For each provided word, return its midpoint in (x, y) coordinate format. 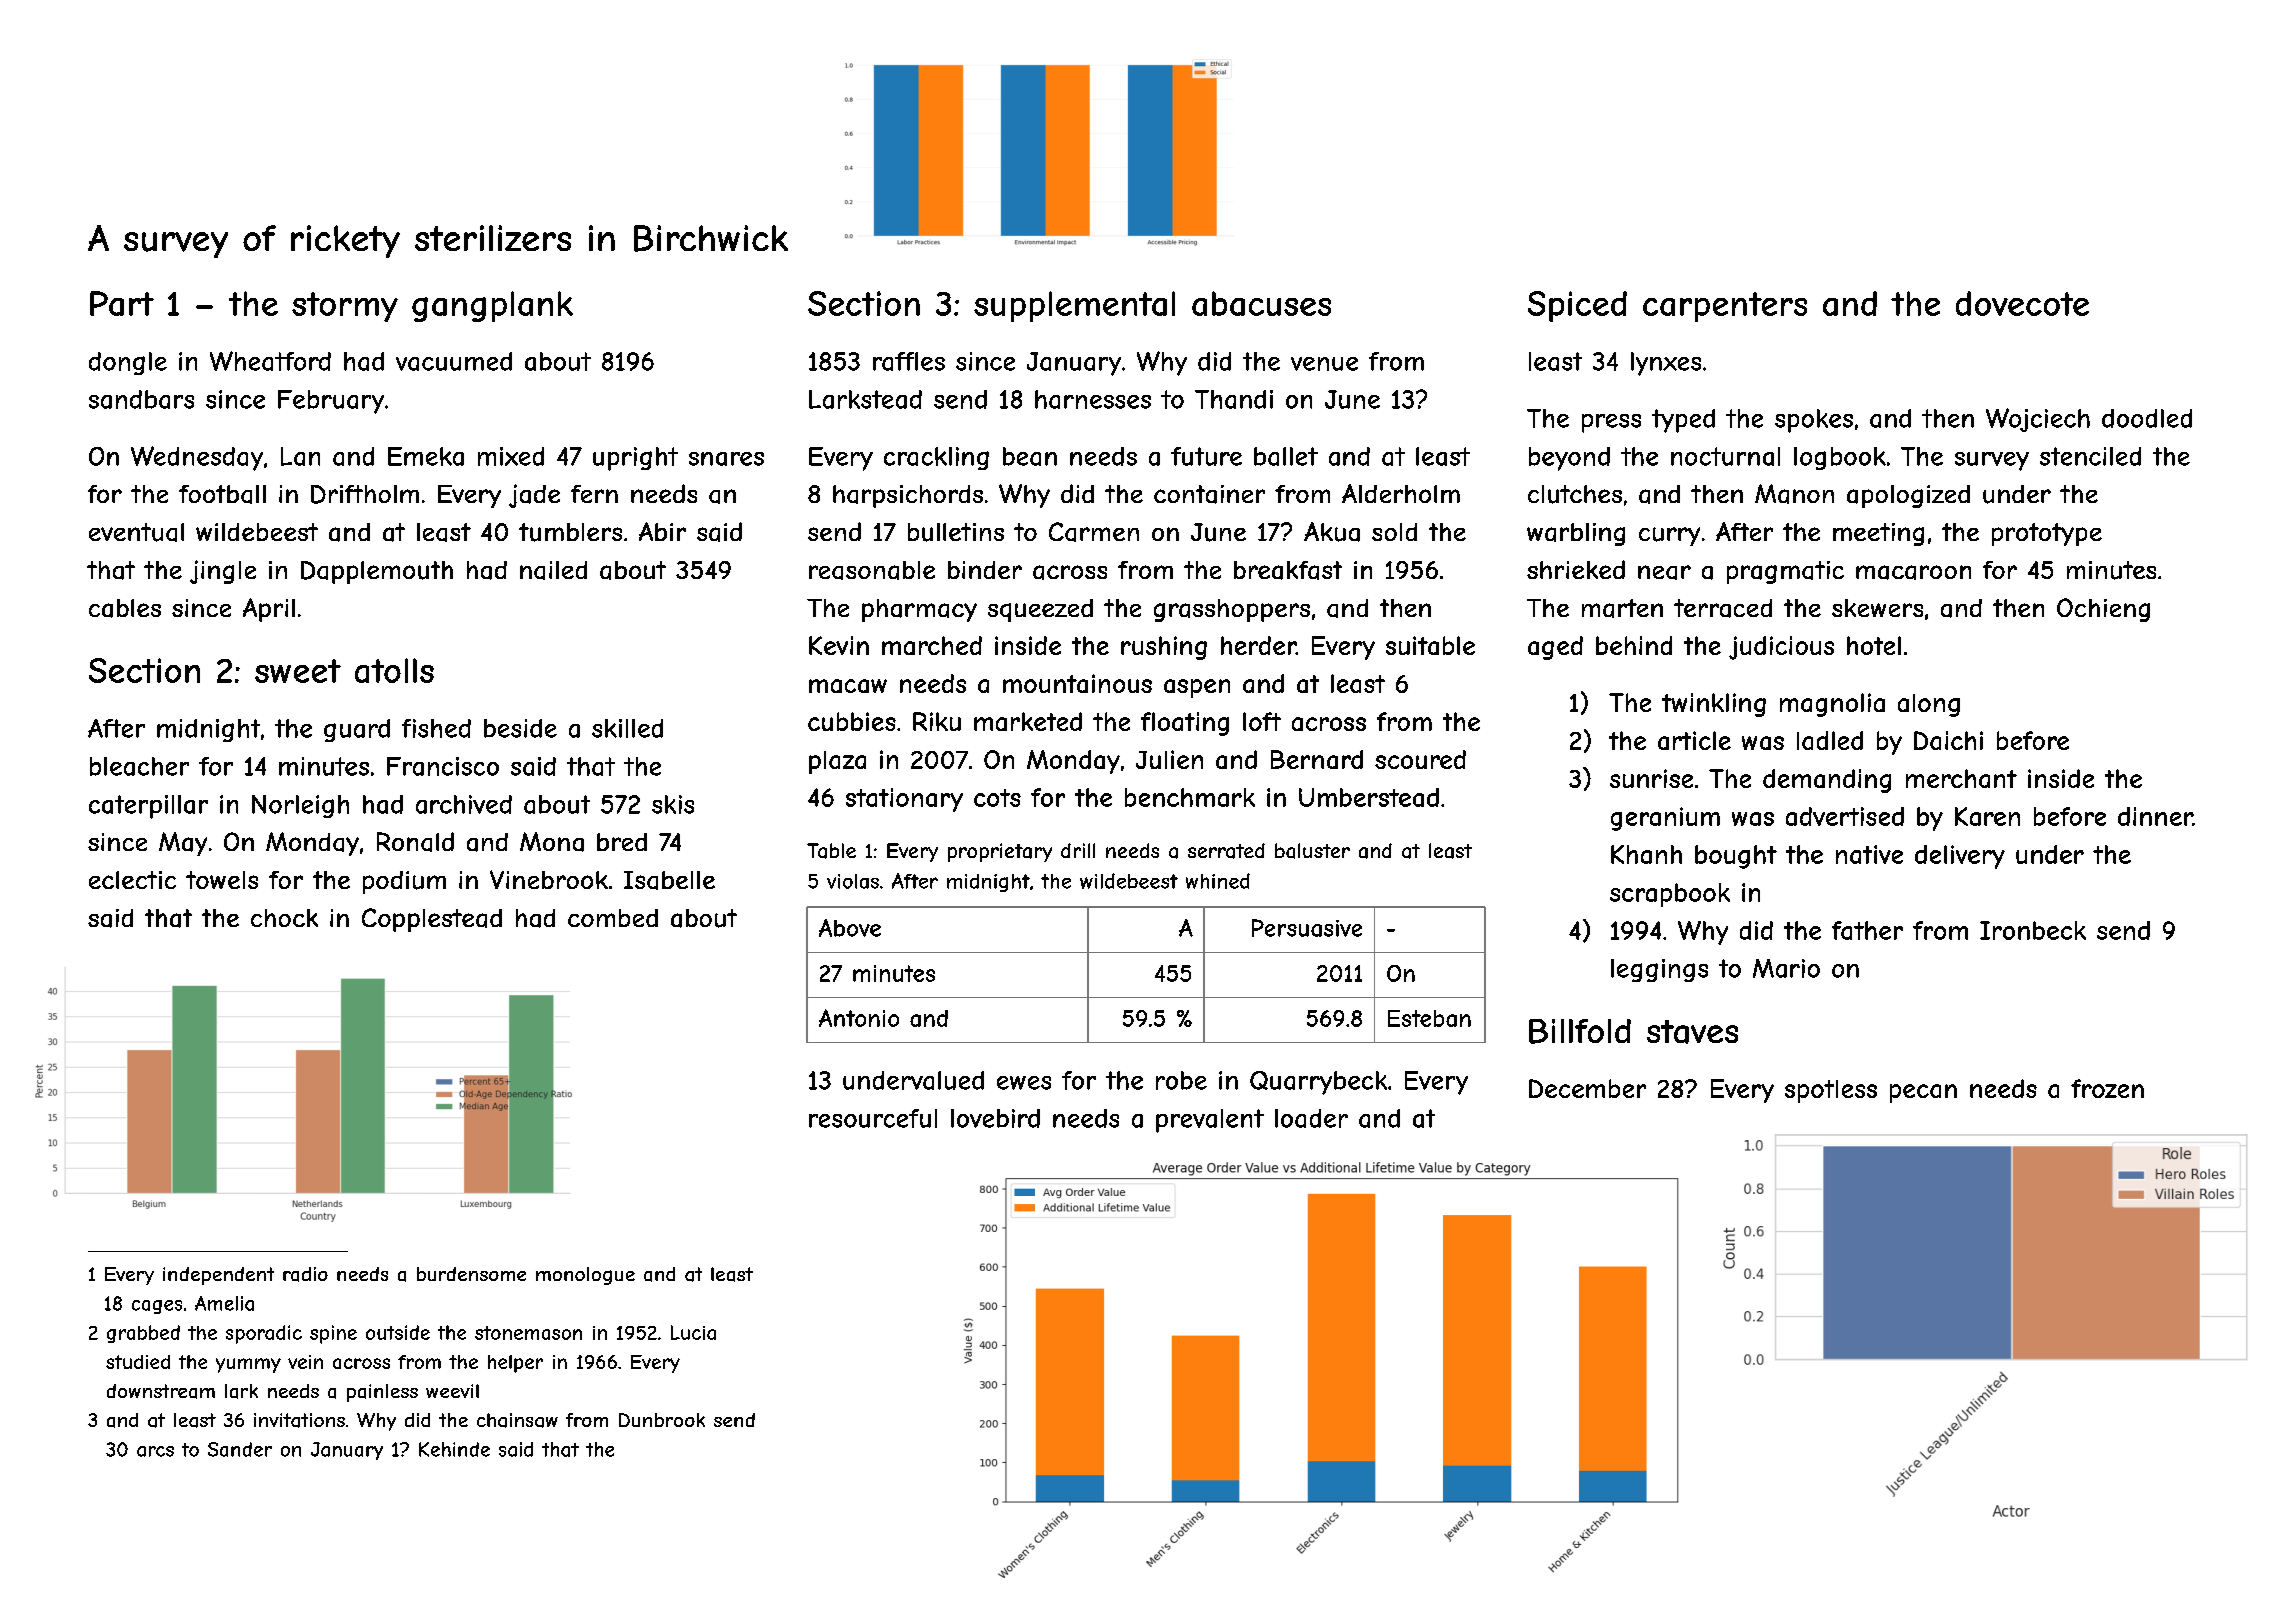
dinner (2155, 816)
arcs (155, 1451)
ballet (1286, 456)
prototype (2047, 534)
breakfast (1288, 570)
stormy (345, 307)
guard (357, 730)
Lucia (693, 1332)
